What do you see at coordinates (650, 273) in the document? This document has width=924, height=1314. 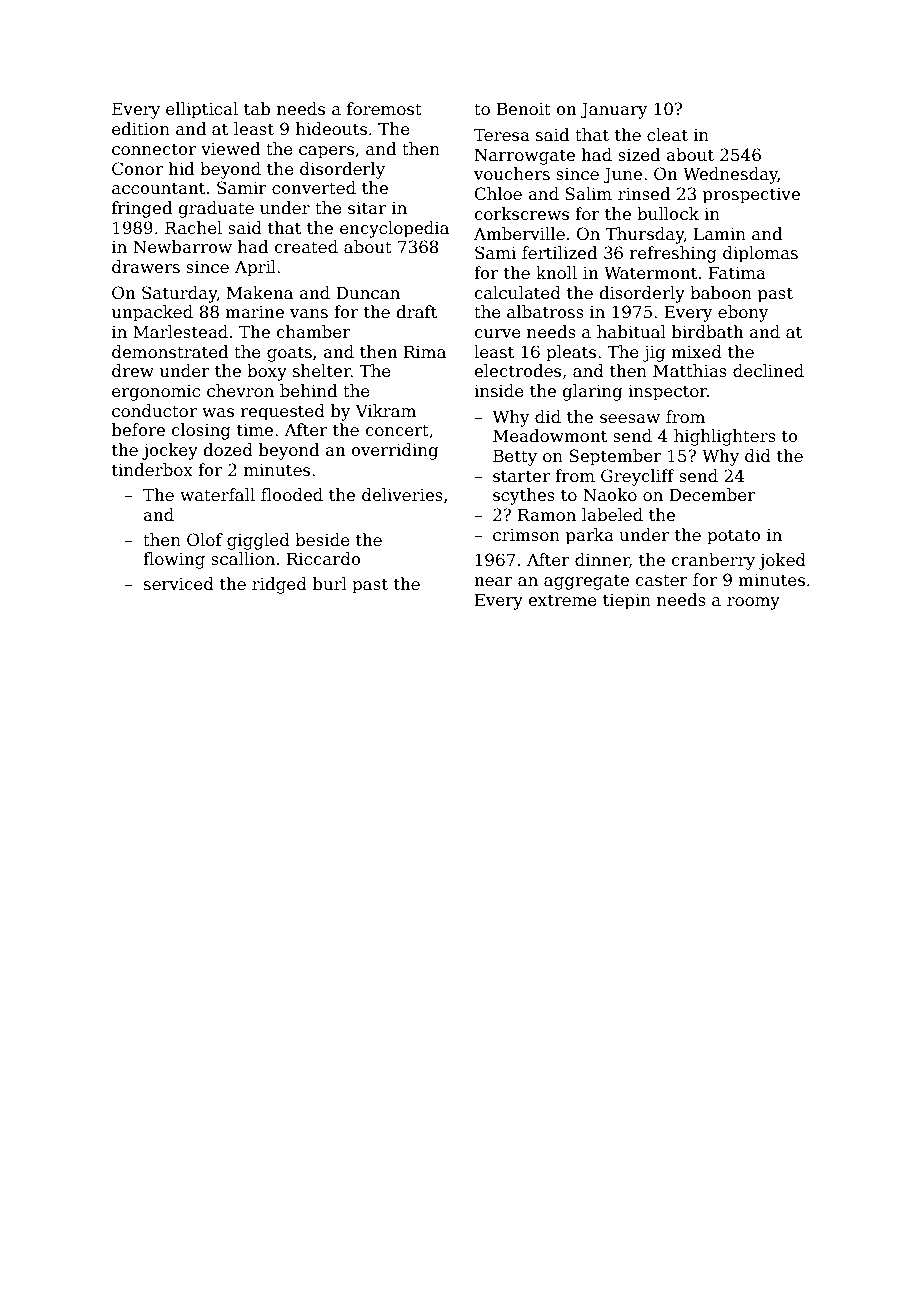 I see `Watermont` at bounding box center [650, 273].
